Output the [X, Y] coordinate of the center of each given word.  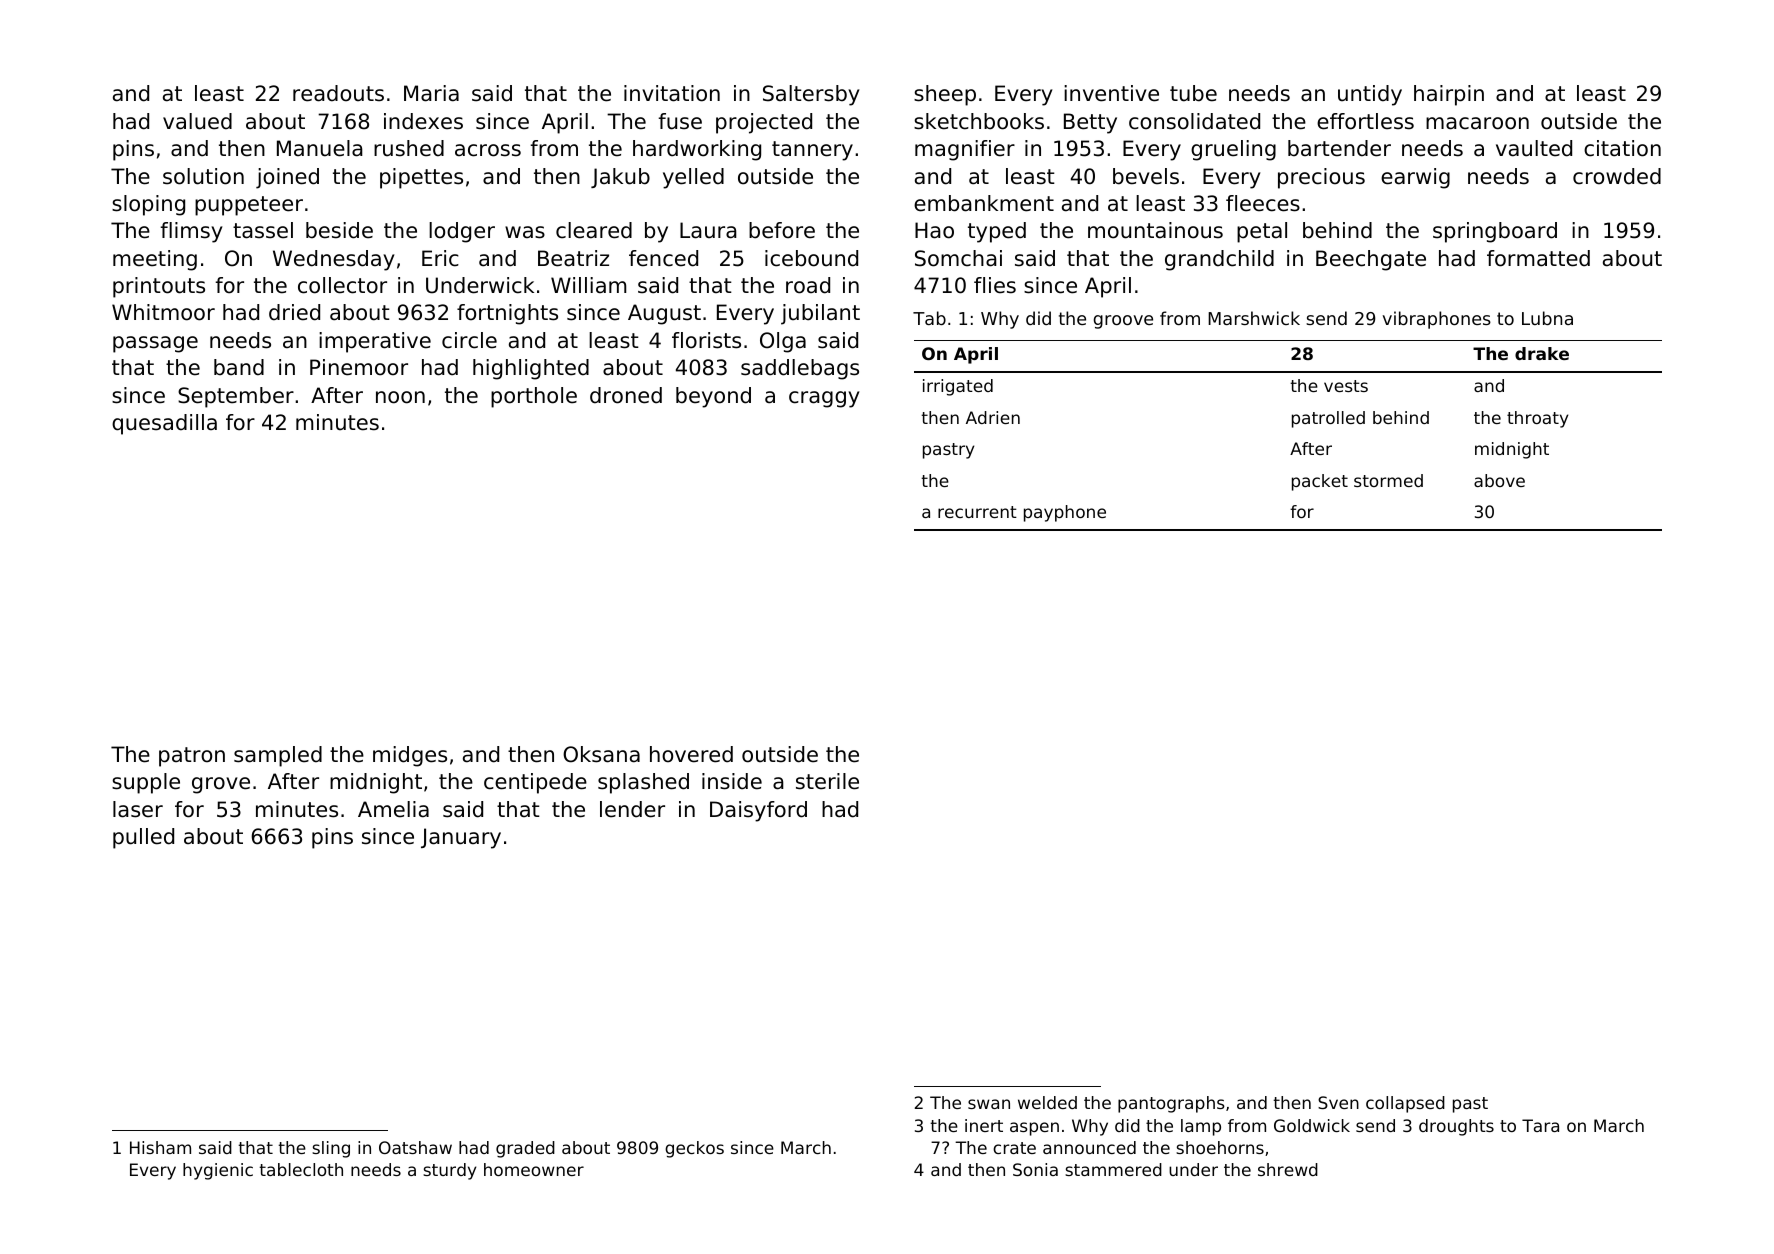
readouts [338, 93]
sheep [945, 95]
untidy [1370, 95]
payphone [1065, 513]
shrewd [1288, 1169]
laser [138, 809]
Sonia [1035, 1169]
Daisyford [758, 811]
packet [1320, 482]
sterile [827, 781]
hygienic [218, 1171]
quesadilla [164, 424]
